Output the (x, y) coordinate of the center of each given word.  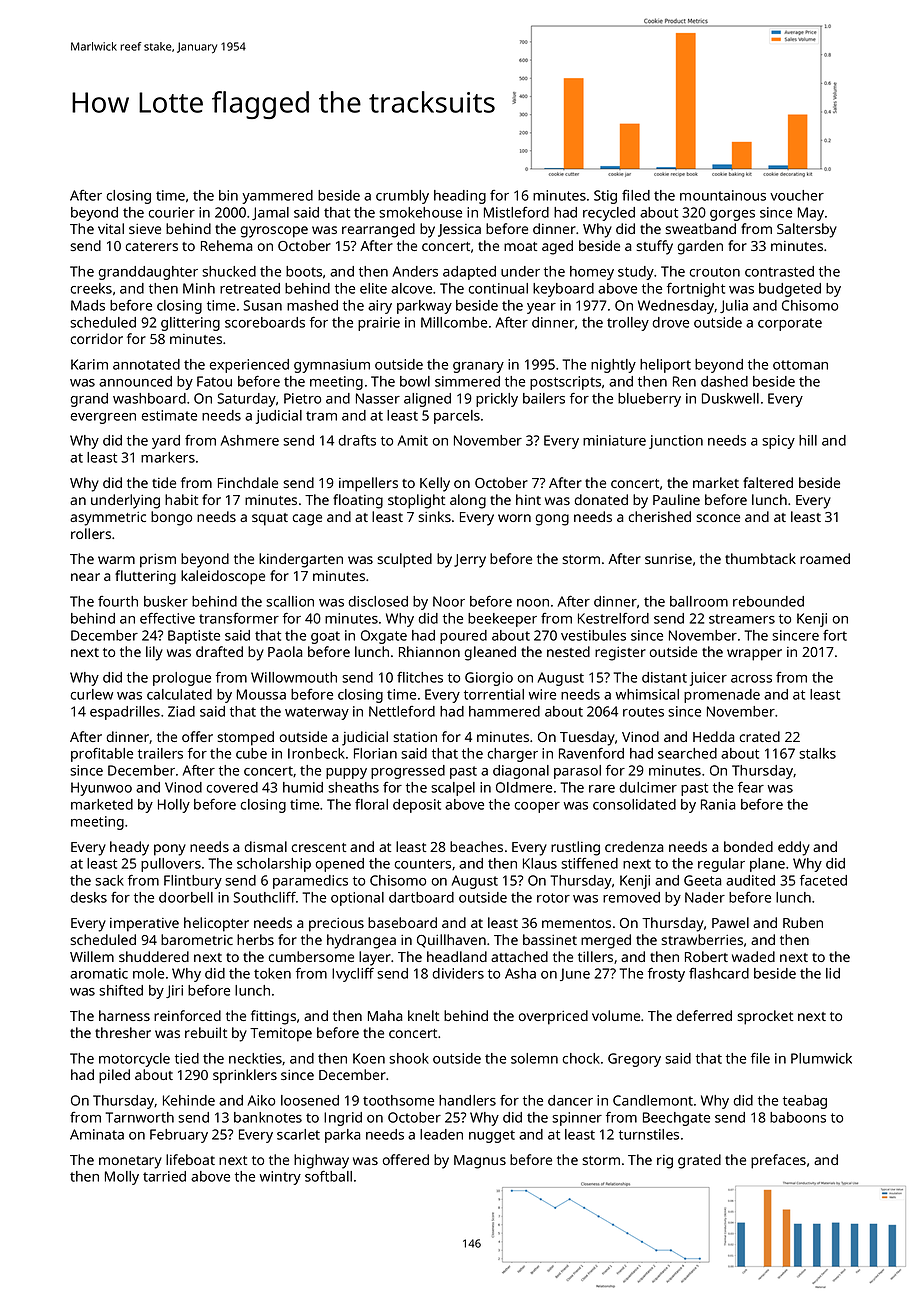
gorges (732, 215)
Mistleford (516, 212)
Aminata (97, 1134)
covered (232, 787)
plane (767, 865)
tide (164, 482)
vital (111, 228)
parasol (577, 772)
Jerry (470, 561)
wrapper (754, 655)
